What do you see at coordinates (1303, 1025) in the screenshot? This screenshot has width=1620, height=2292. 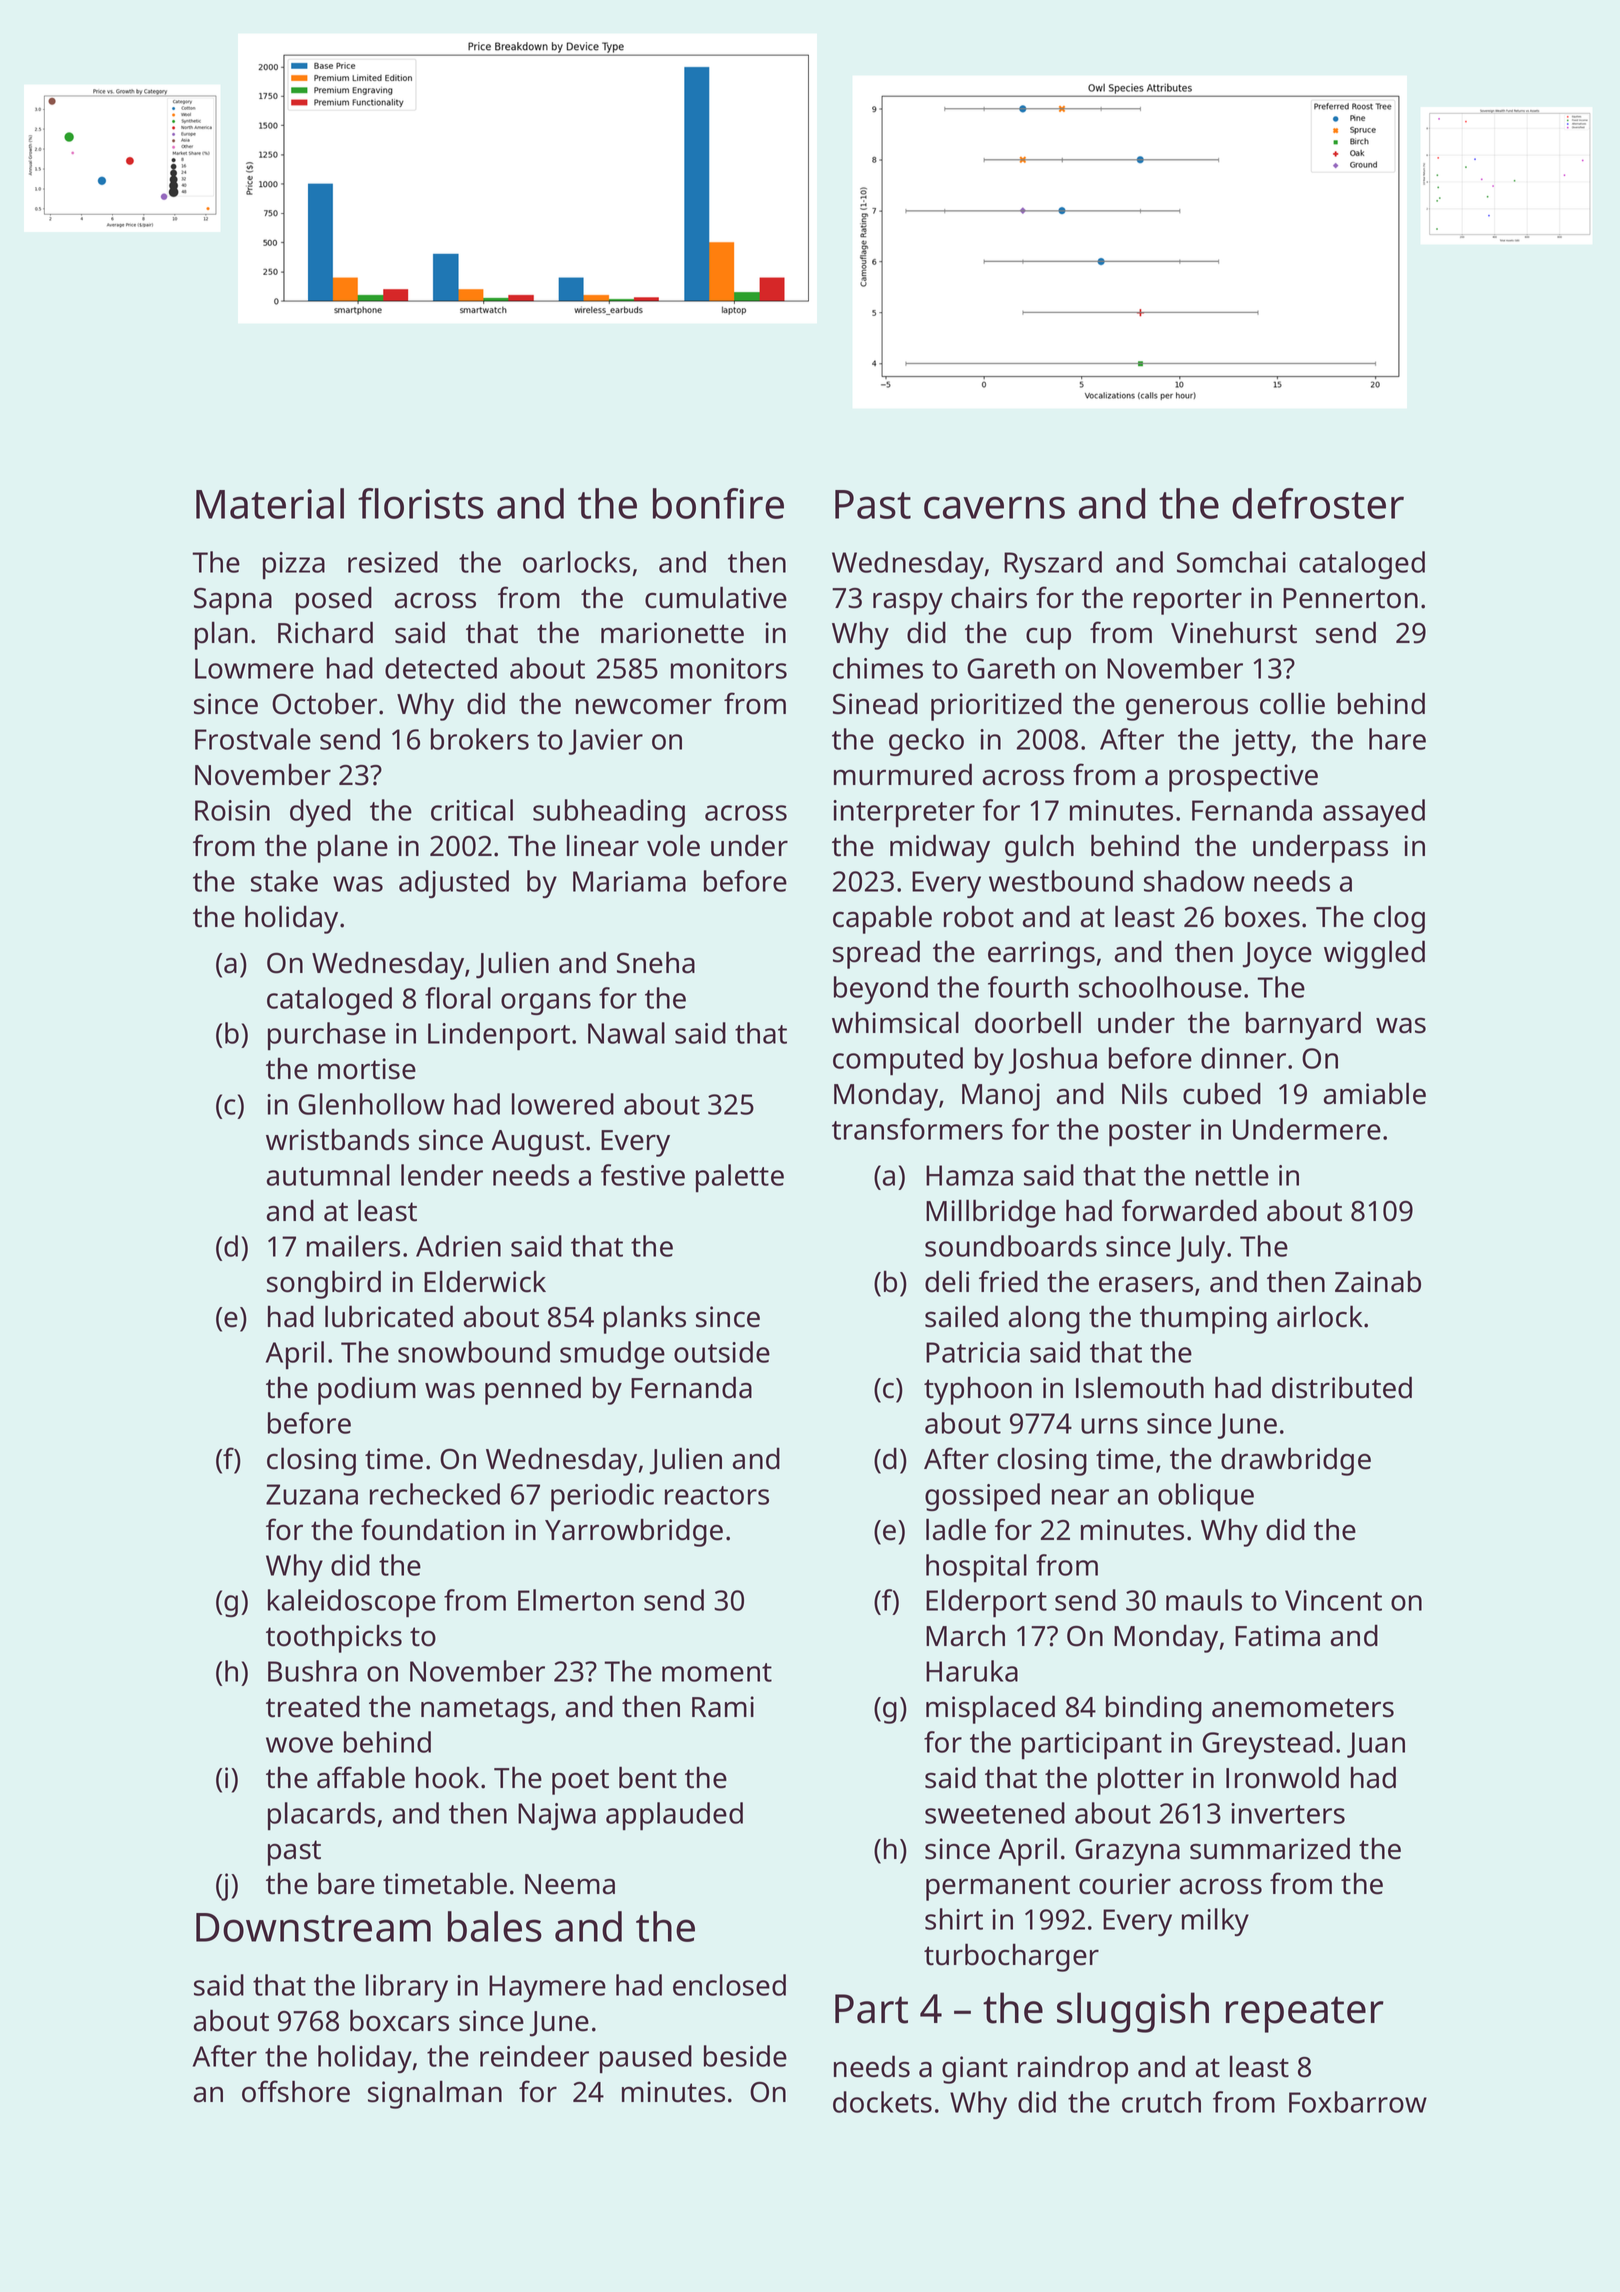 I see `barnyard` at bounding box center [1303, 1025].
